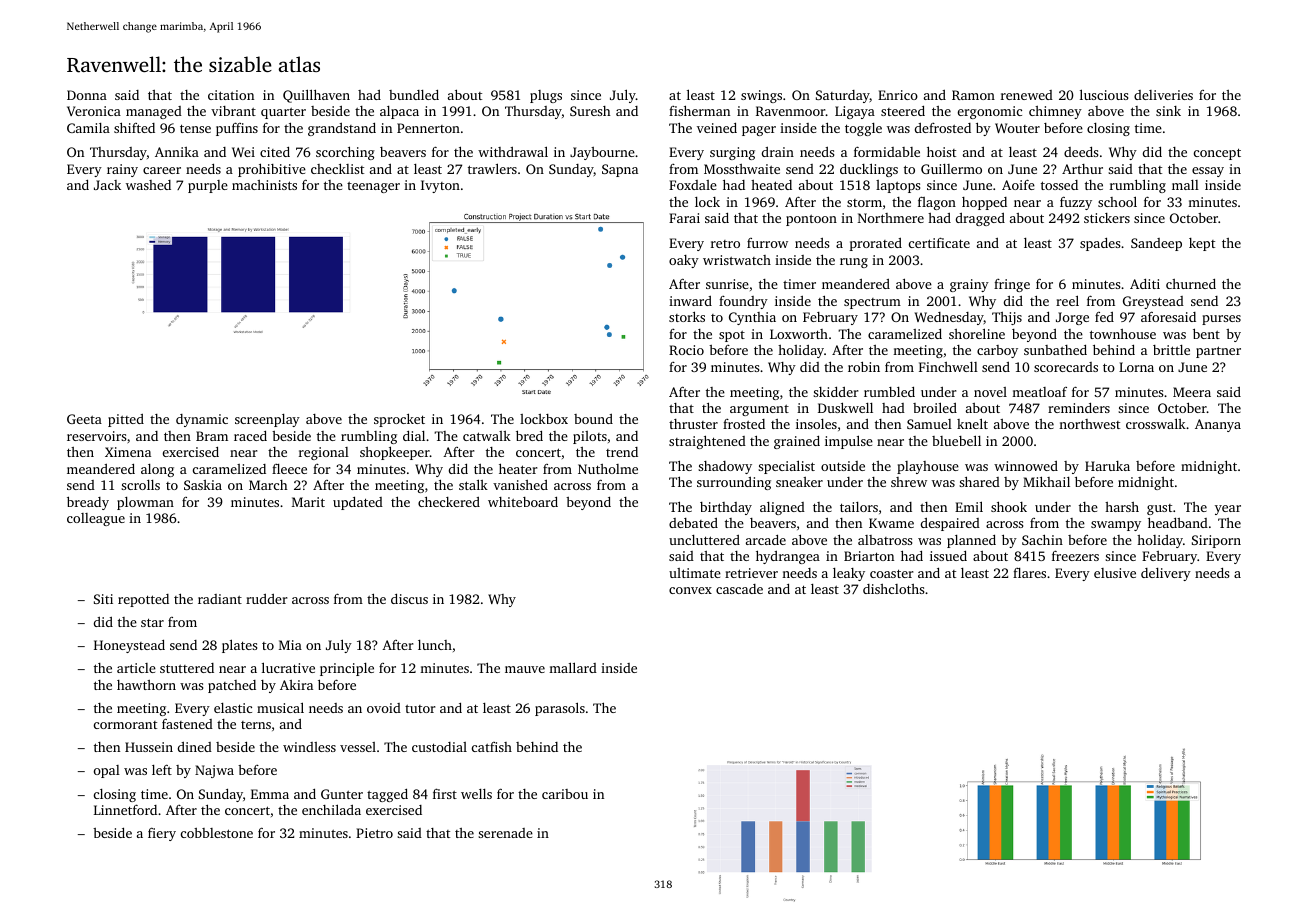 Image resolution: width=1308 pixels, height=924 pixels. Describe the element at coordinates (546, 96) in the screenshot. I see `plugs` at that location.
